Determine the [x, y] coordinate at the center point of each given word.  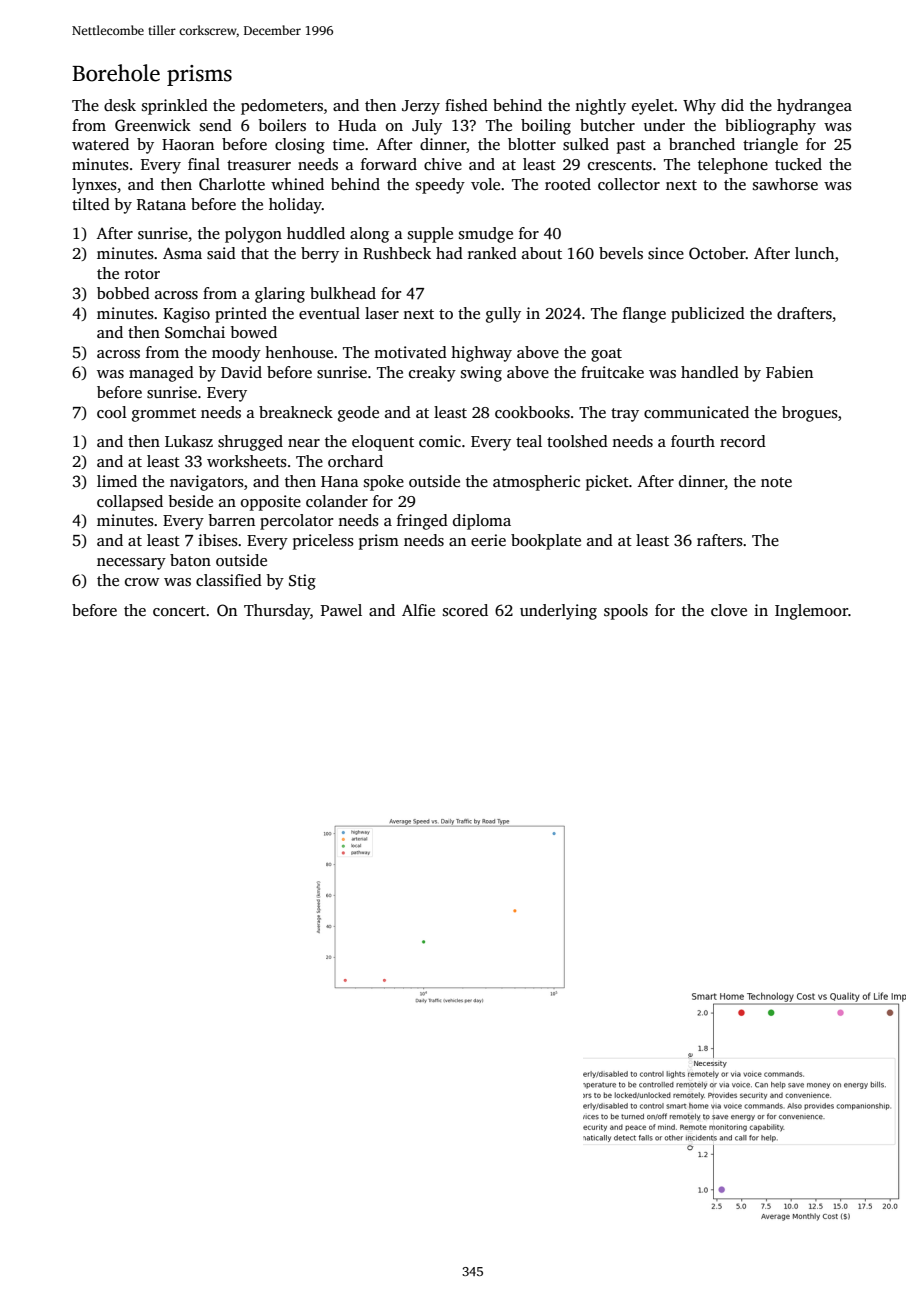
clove [729, 610]
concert [179, 611]
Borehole [116, 73]
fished [466, 105]
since [666, 253]
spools [626, 612]
